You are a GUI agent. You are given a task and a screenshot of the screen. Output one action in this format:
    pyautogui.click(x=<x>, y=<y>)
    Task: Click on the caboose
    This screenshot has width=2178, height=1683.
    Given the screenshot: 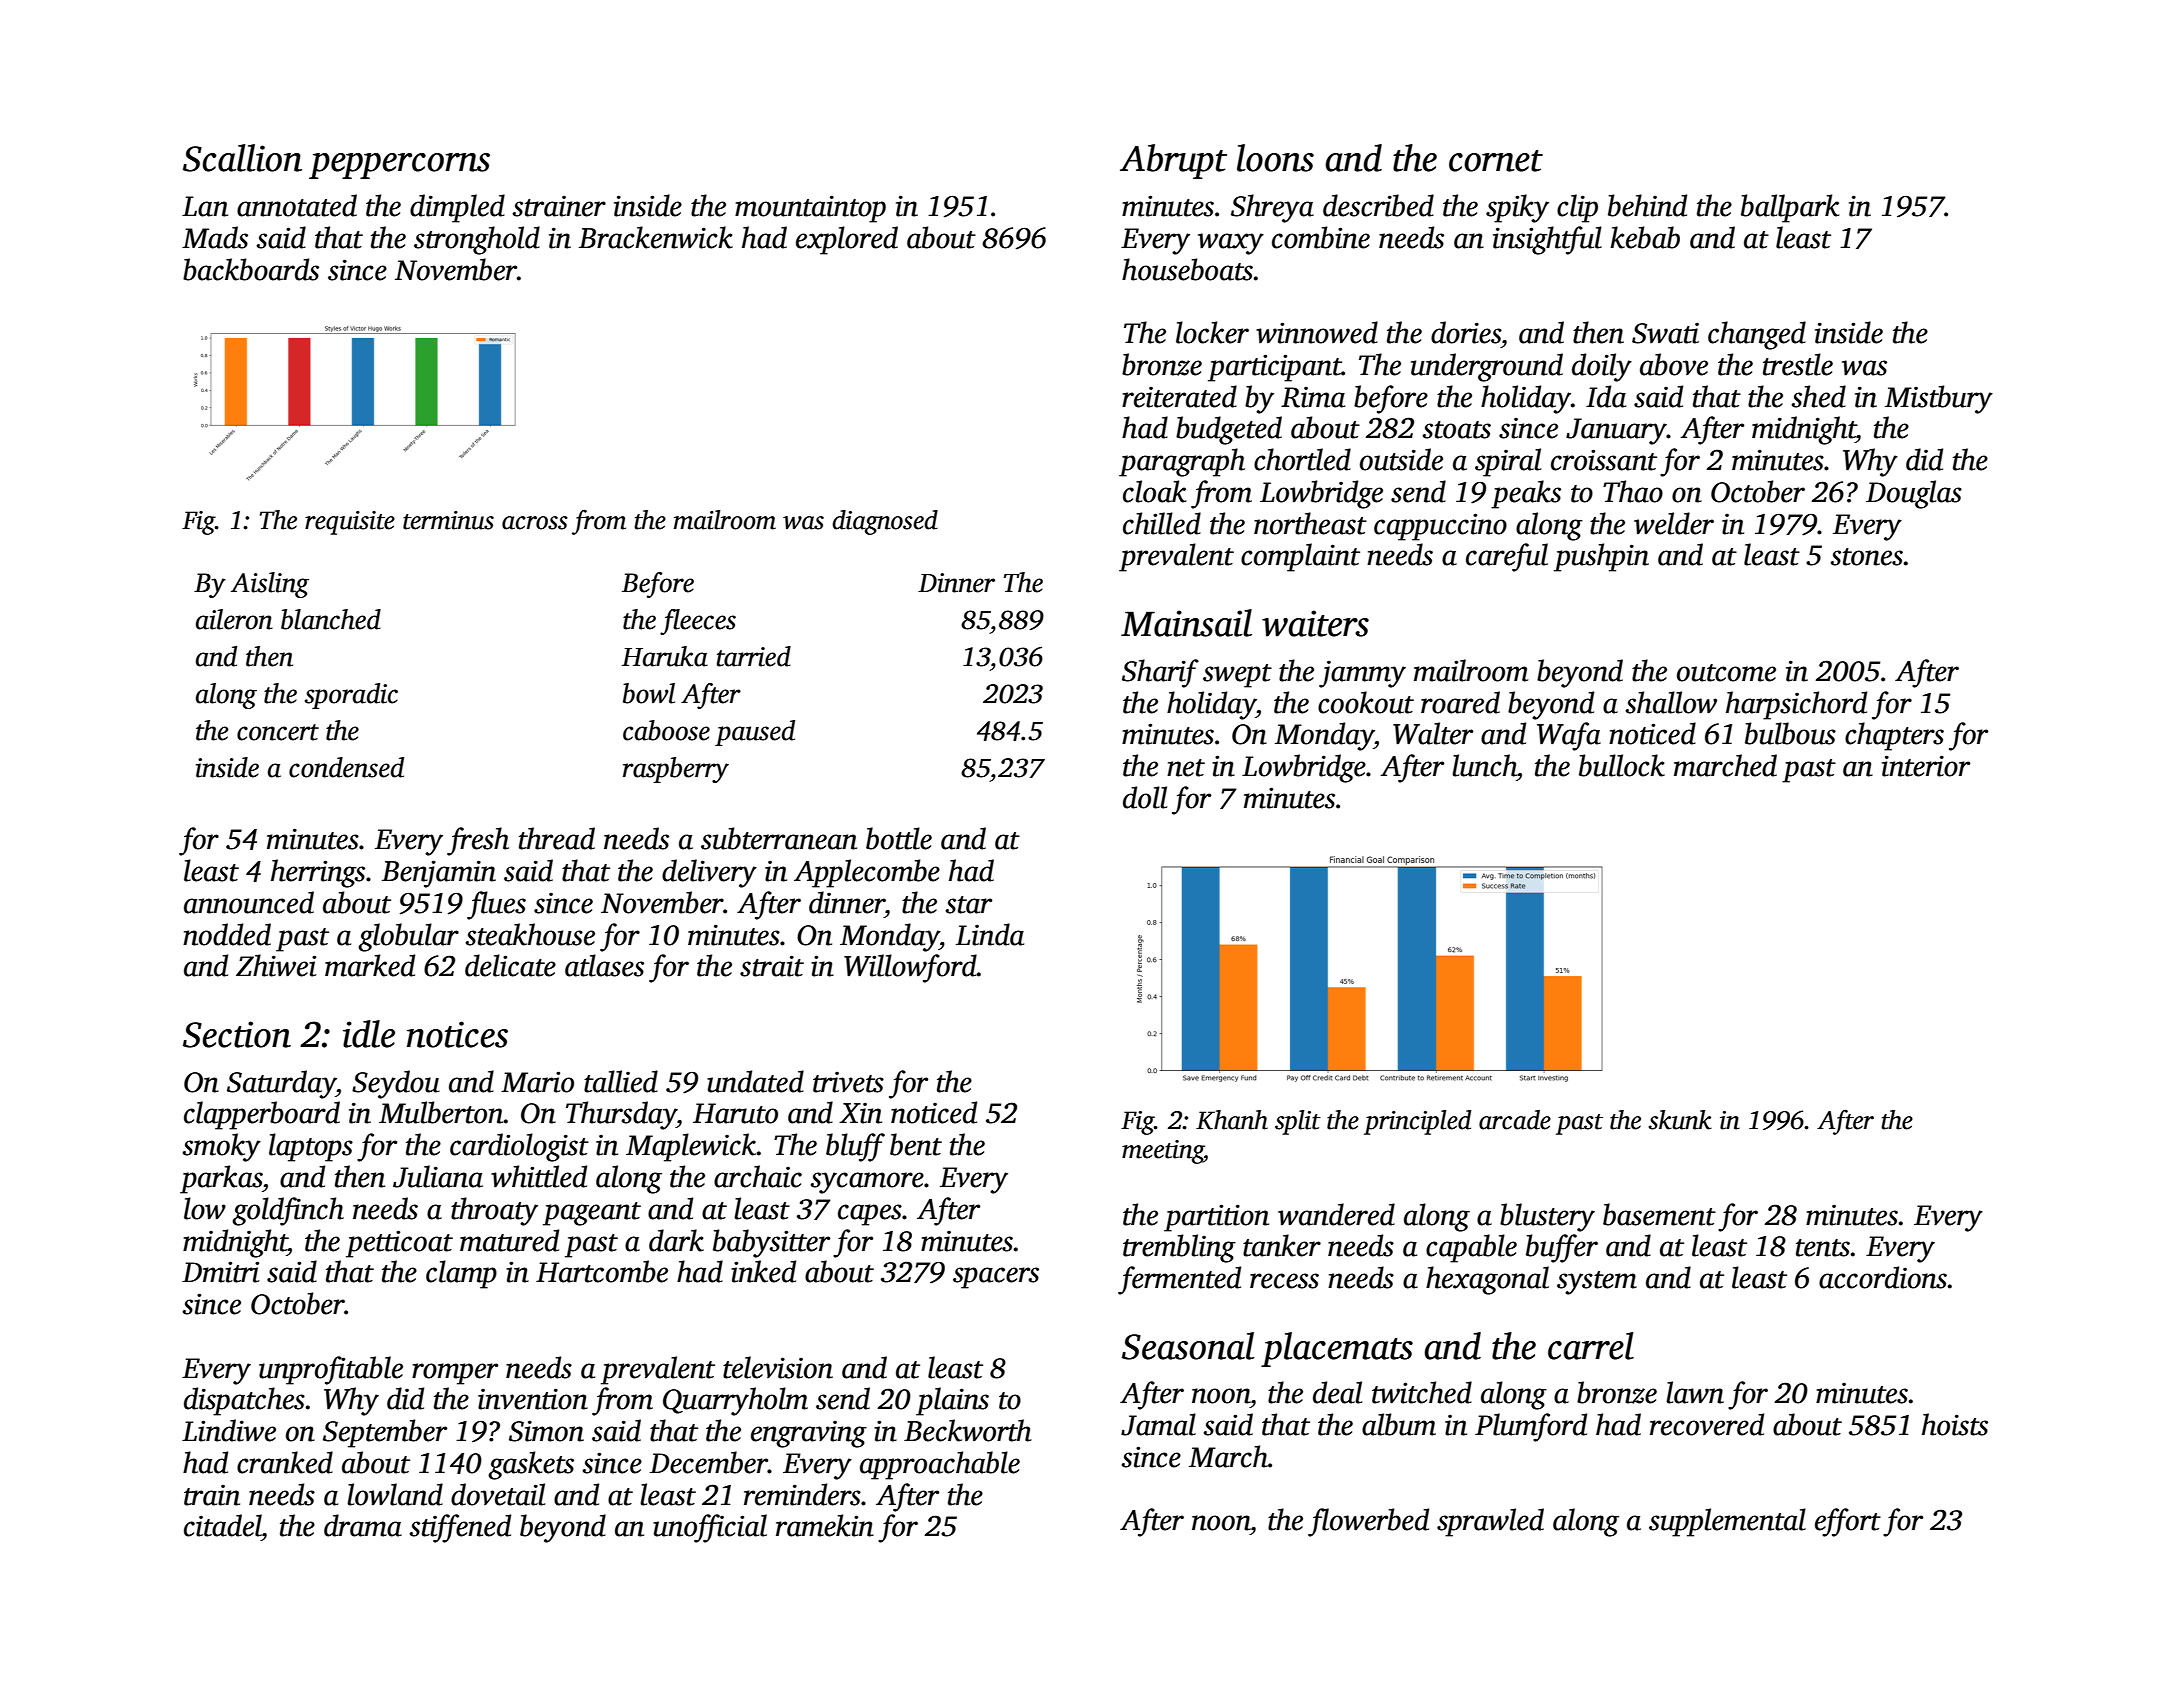 What is the action you would take?
    pyautogui.click(x=666, y=730)
